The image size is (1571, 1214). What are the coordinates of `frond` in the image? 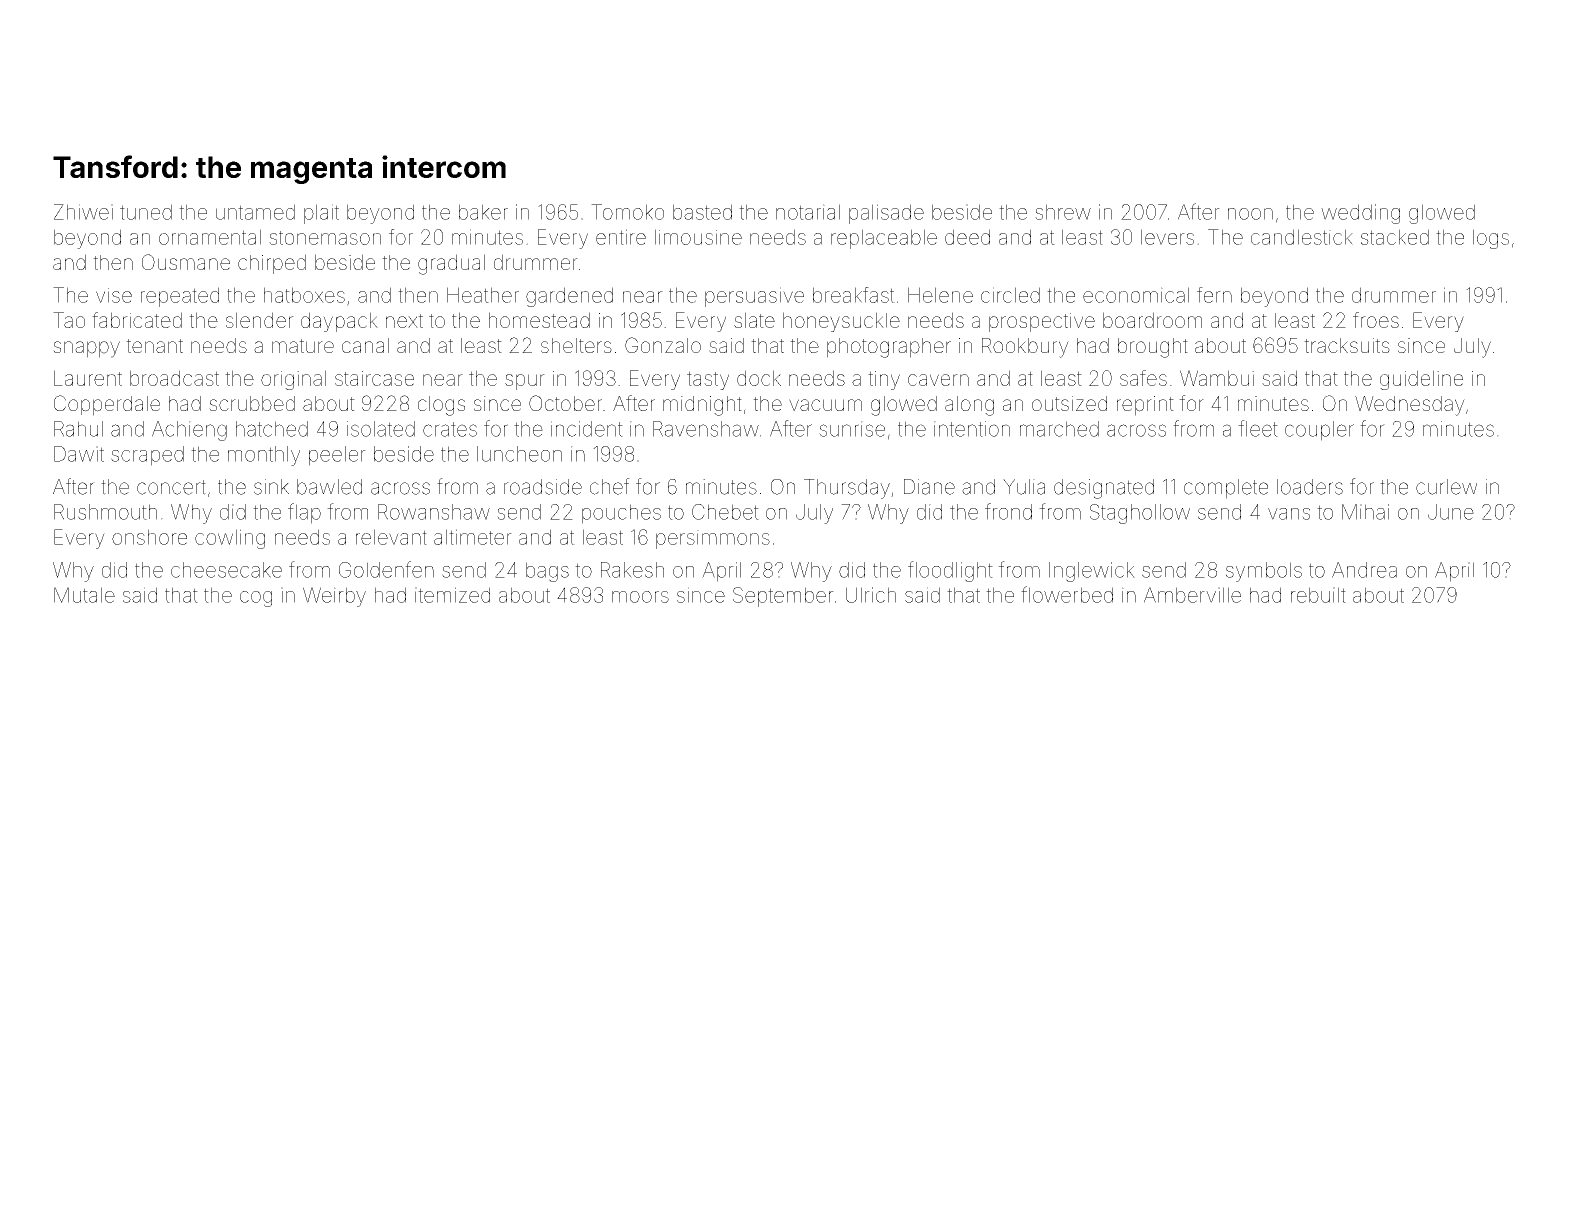 It's located at (1008, 511).
